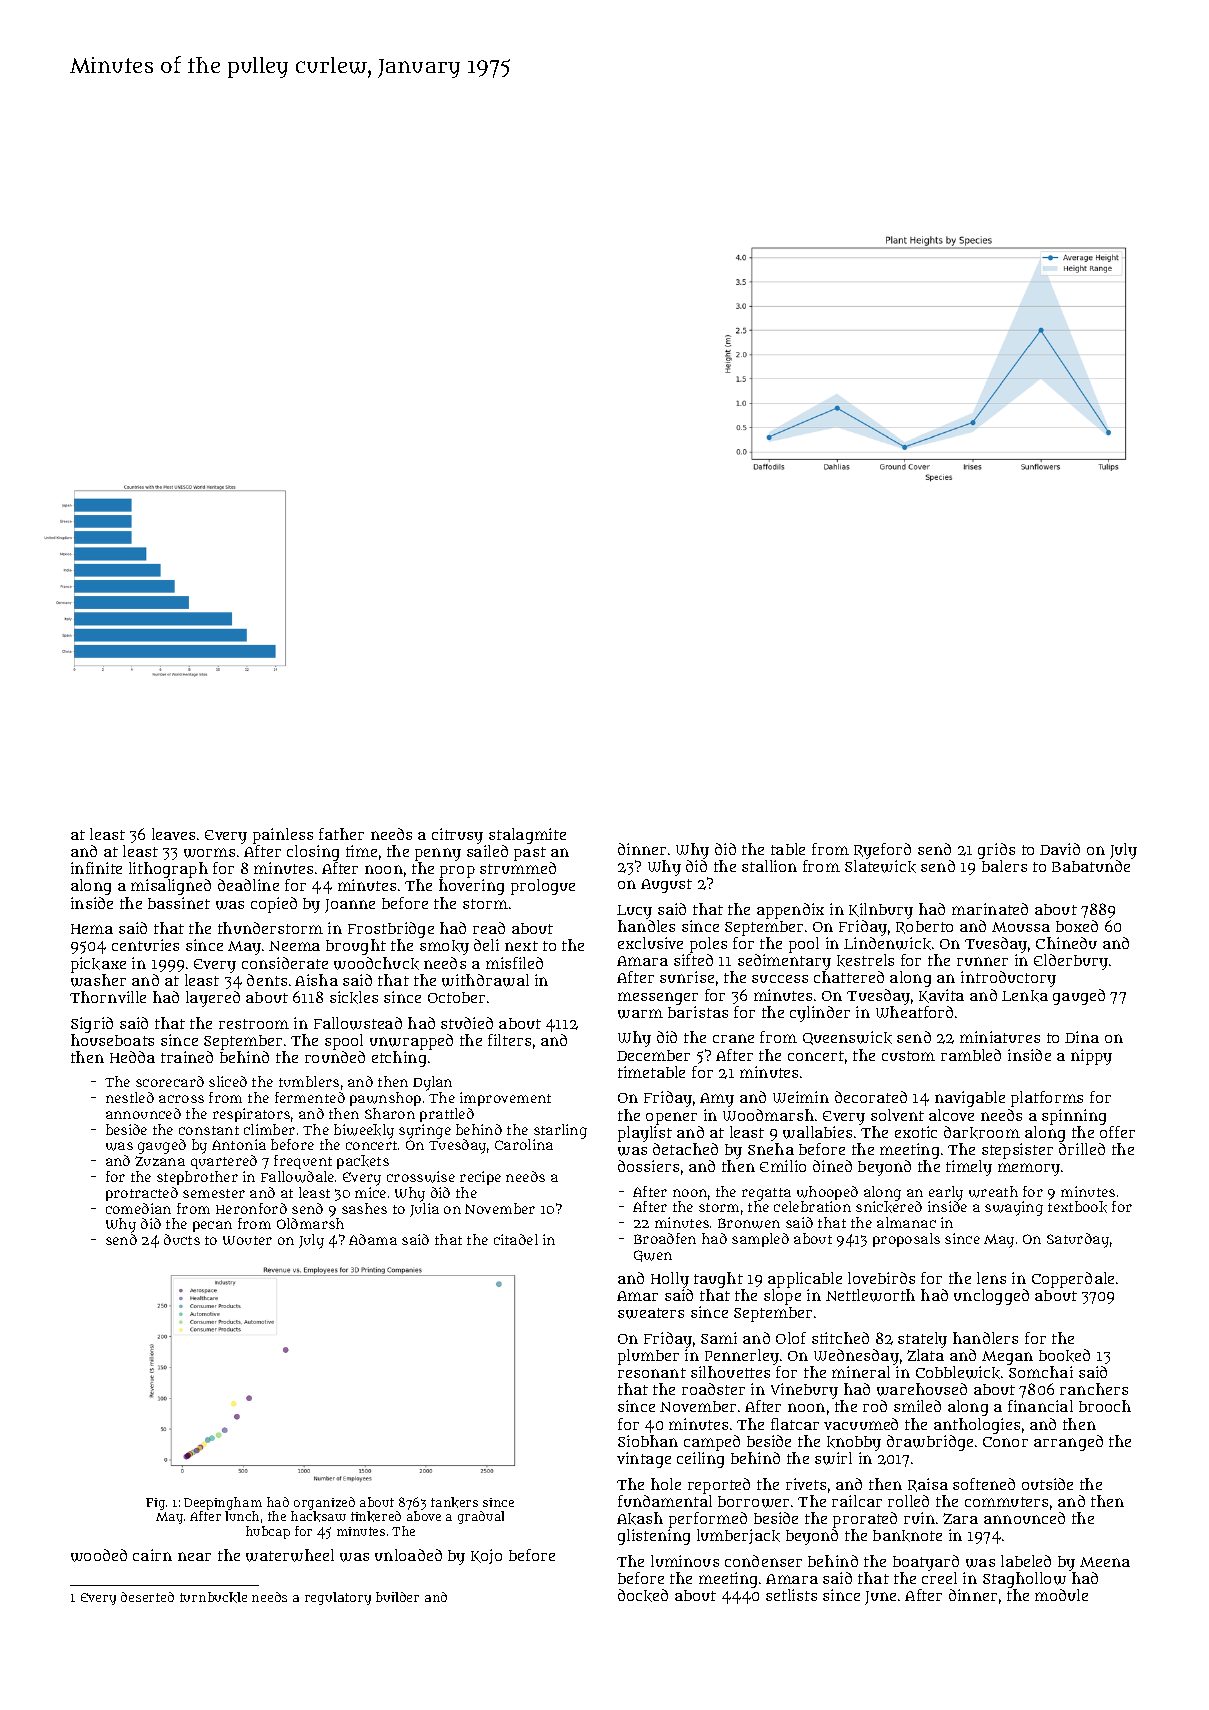  Describe the element at coordinates (1105, 1562) in the document. I see `Meena` at that location.
